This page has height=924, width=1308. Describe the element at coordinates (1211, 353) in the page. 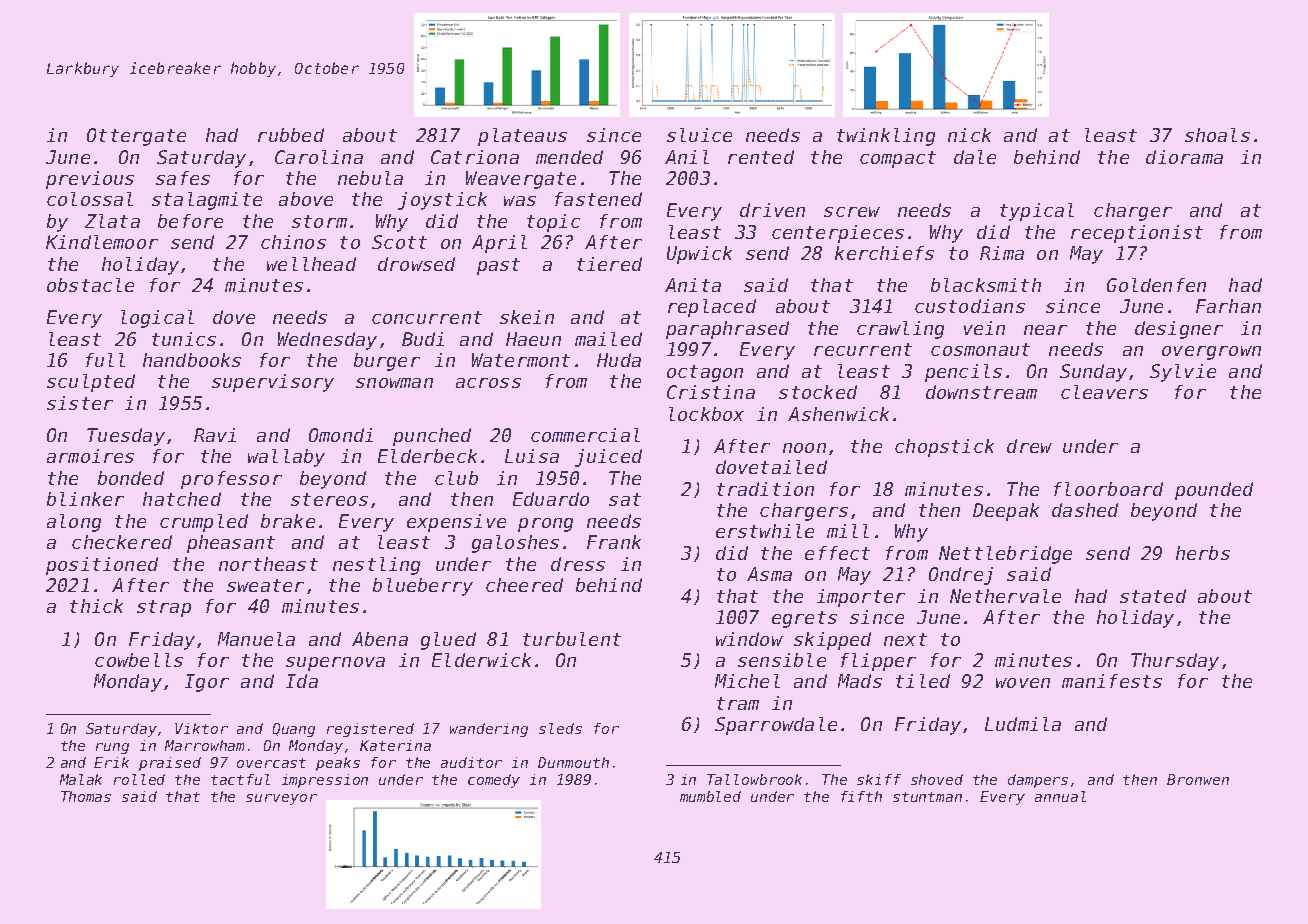

I see `overgrown` at that location.
